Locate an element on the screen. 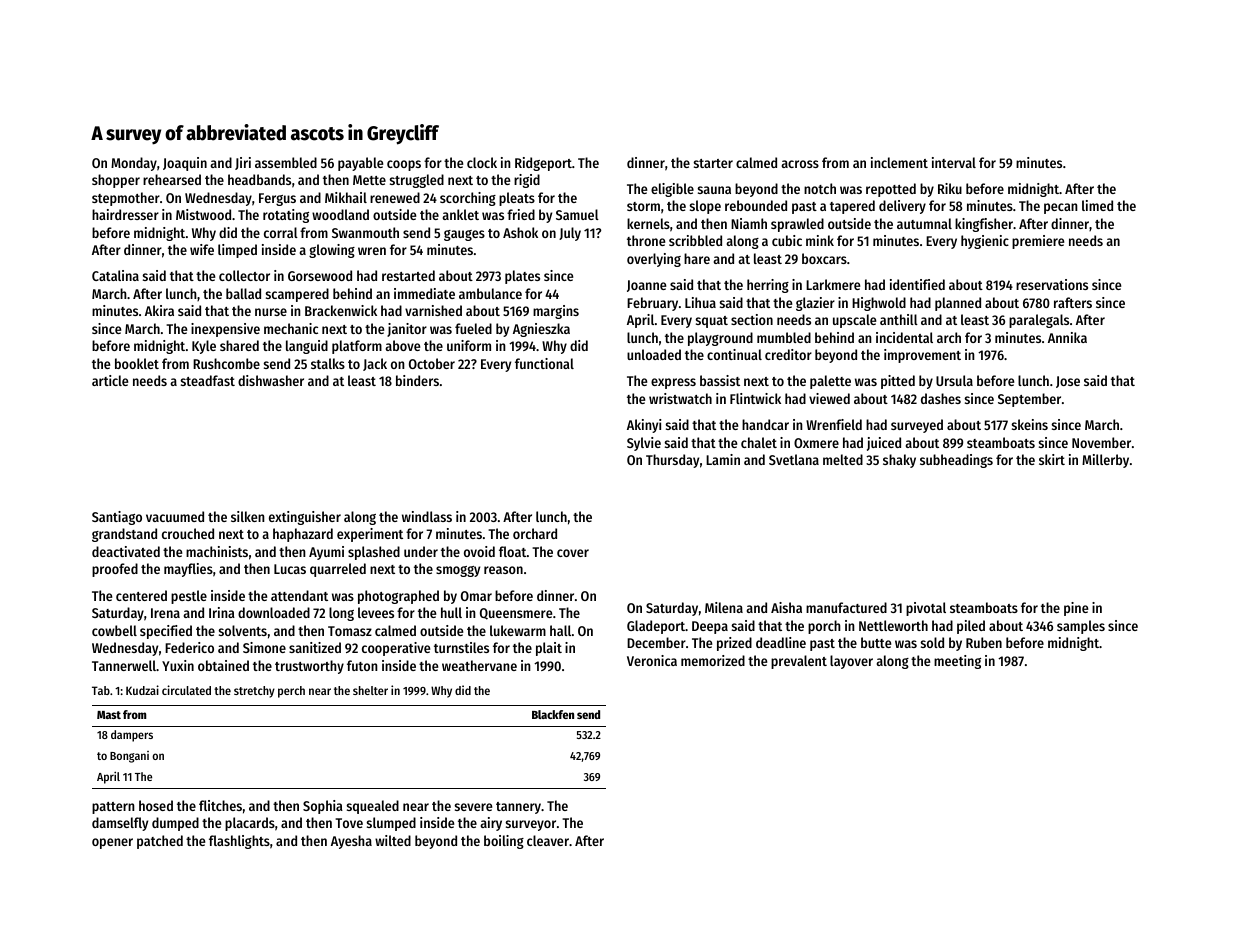 The image size is (1233, 952). skirt is located at coordinates (1052, 459).
